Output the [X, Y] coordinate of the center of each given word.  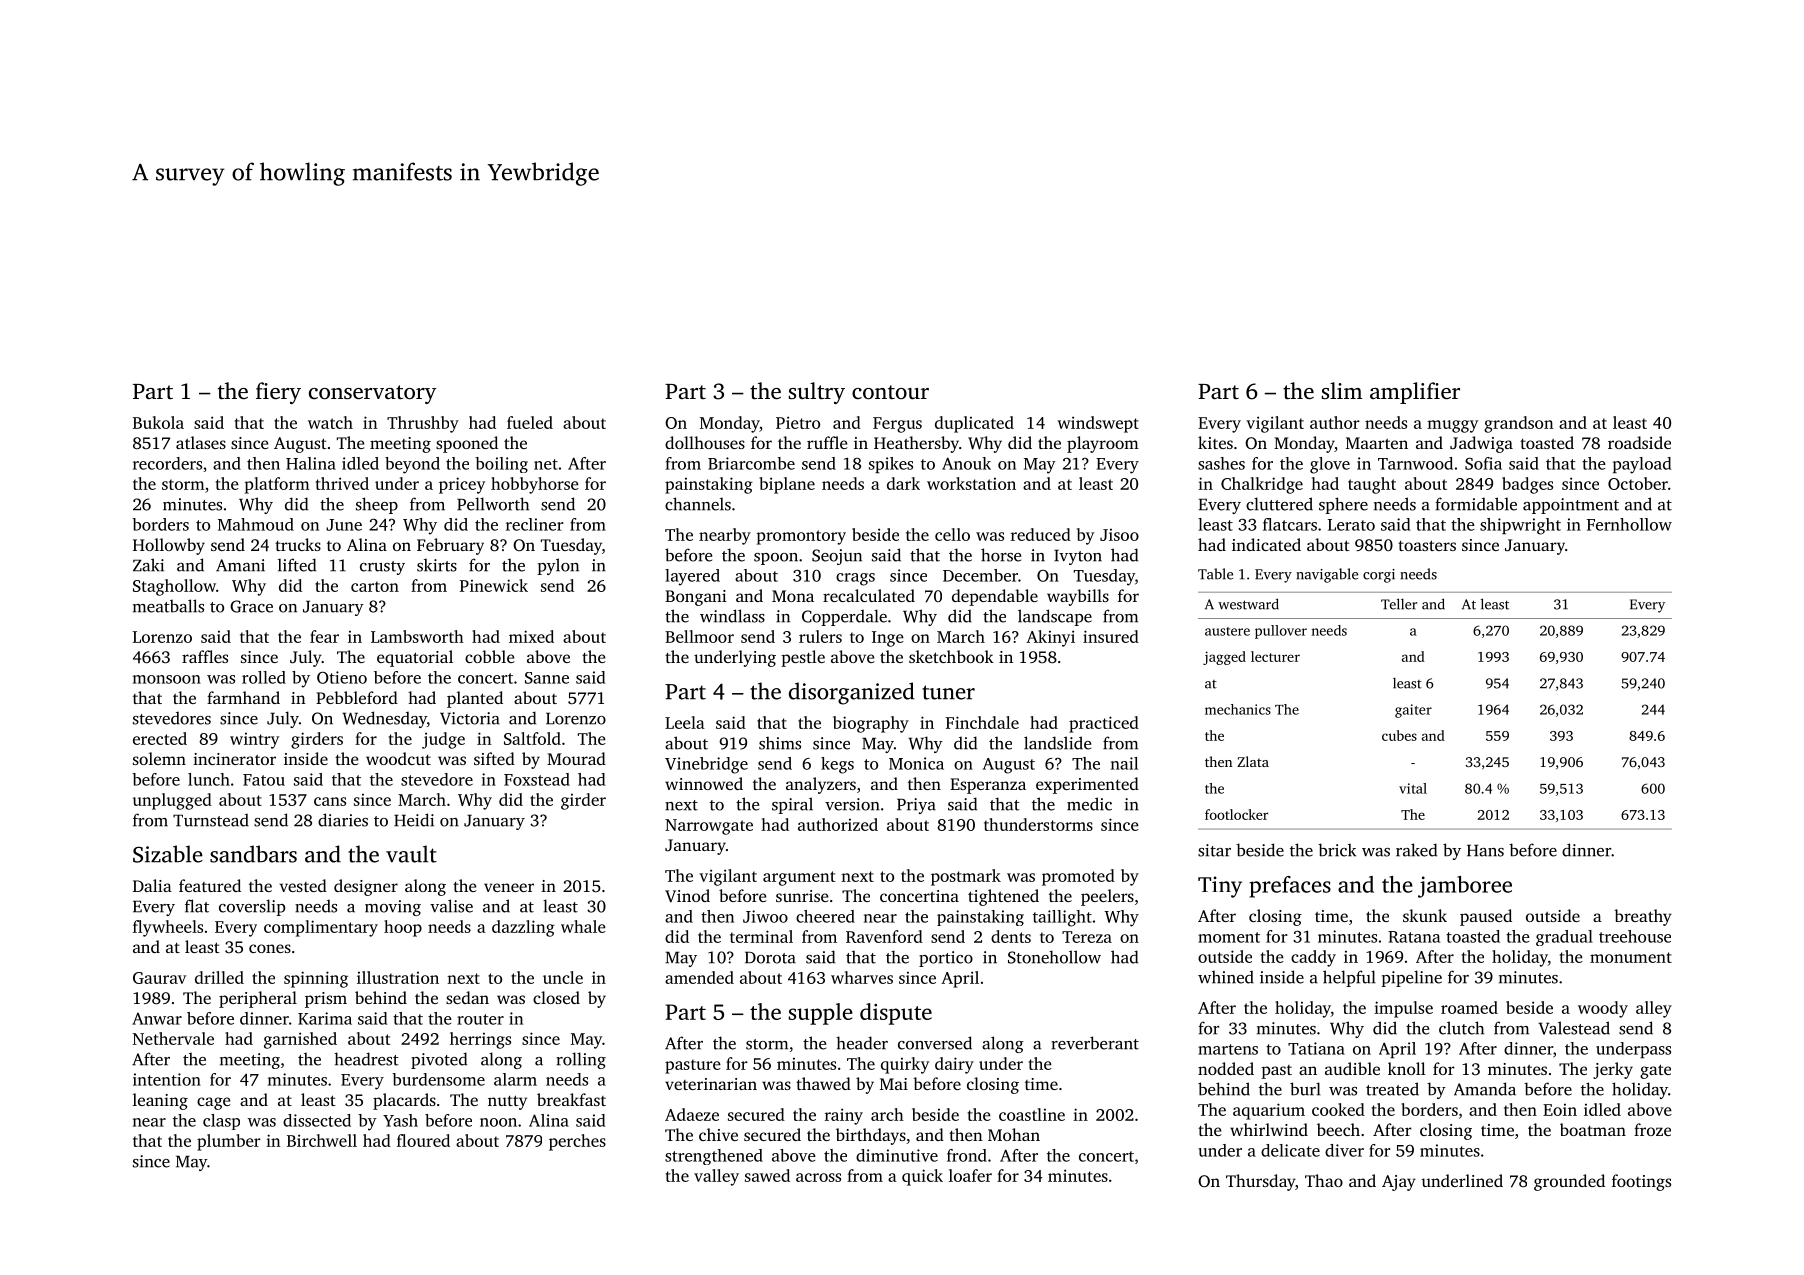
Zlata [1253, 761]
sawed [767, 1175]
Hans [1485, 850]
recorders [167, 463]
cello [952, 534]
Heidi [414, 820]
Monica [916, 763]
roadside [1639, 442]
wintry [254, 741]
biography [871, 724]
